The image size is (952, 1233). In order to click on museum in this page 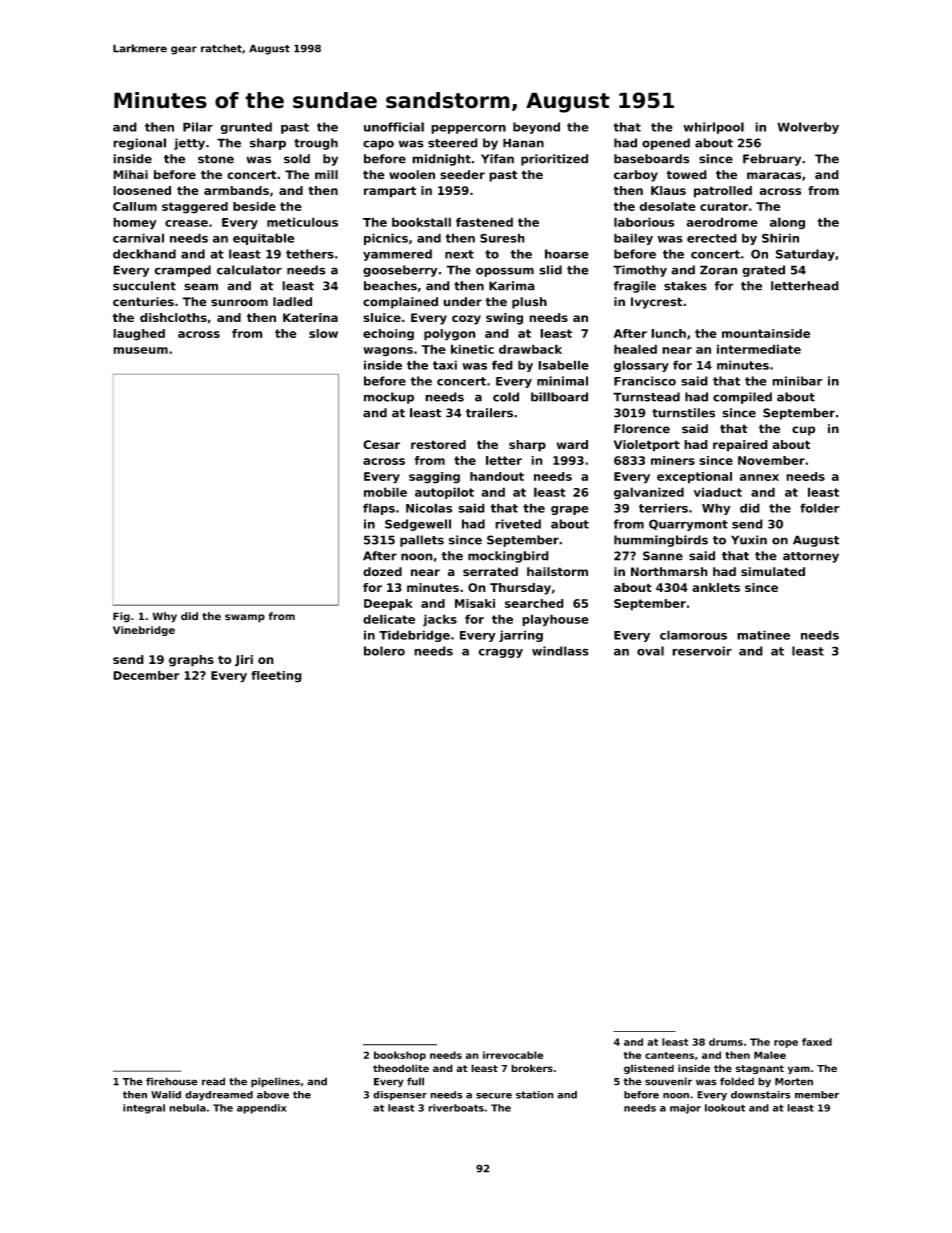, I will do `click(140, 350)`.
